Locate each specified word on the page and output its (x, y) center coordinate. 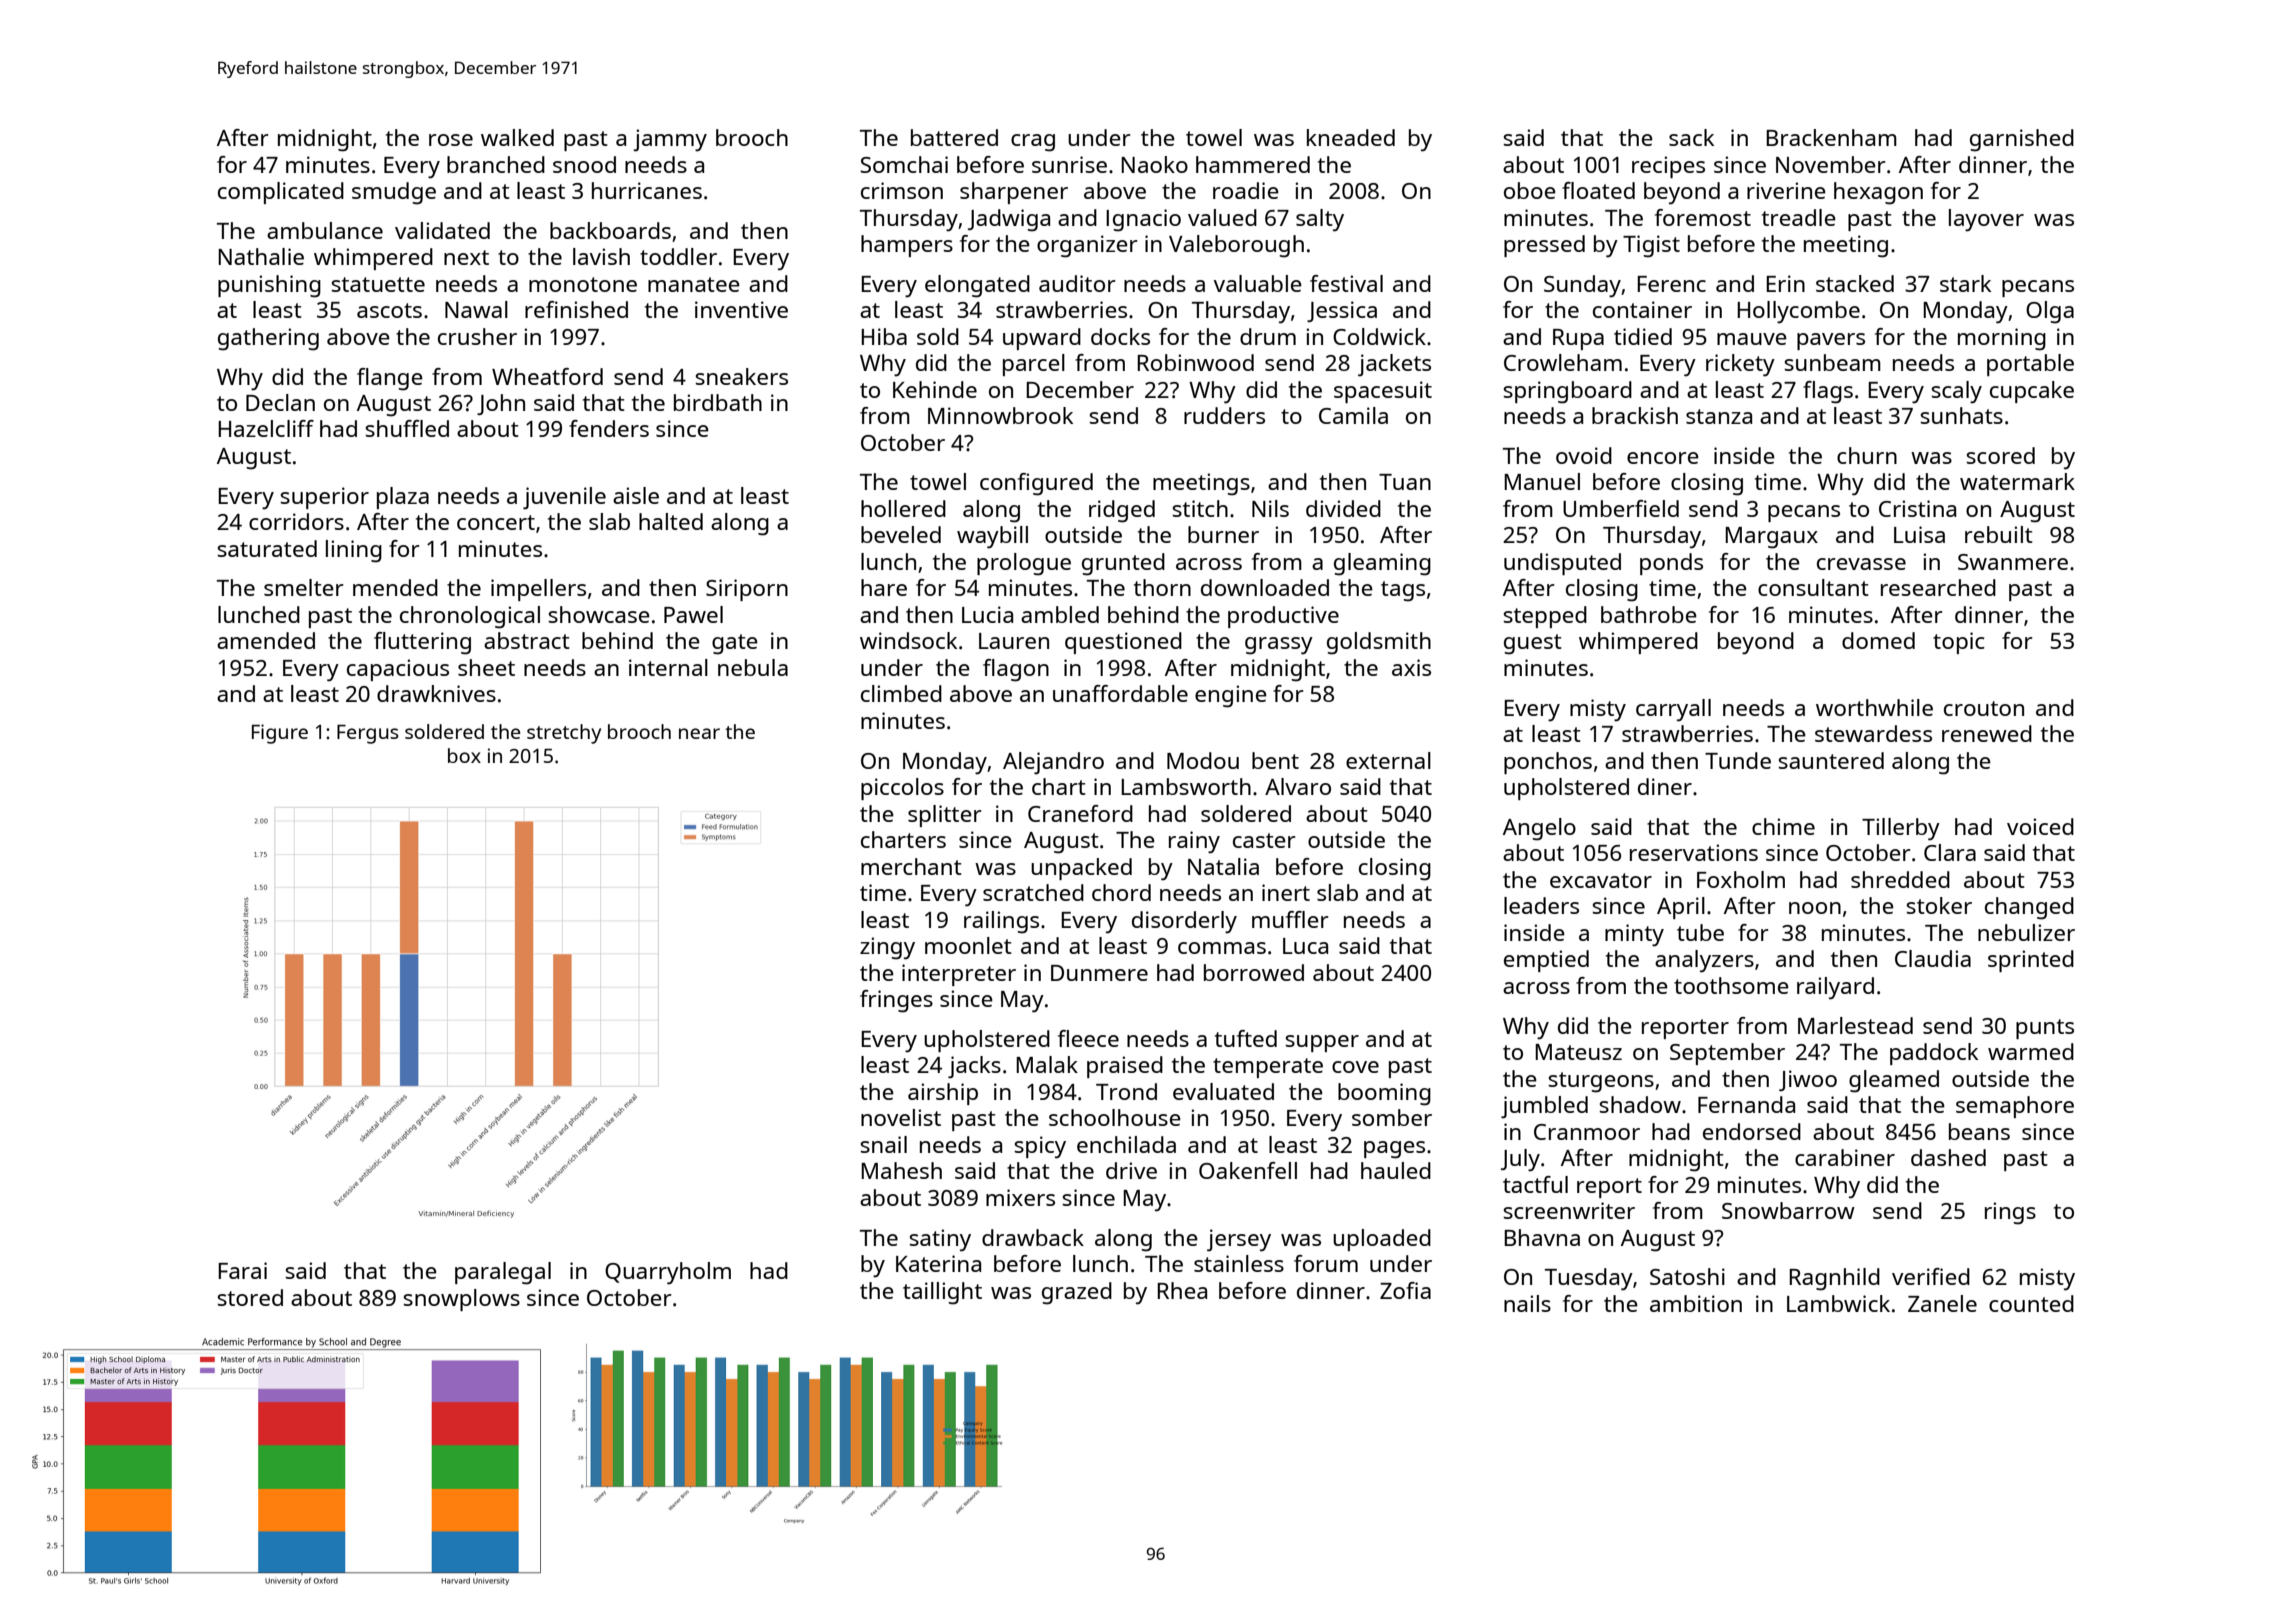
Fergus (368, 734)
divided (1343, 508)
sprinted (2031, 961)
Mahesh (901, 1170)
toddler (678, 256)
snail (883, 1144)
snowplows (461, 1300)
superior (324, 498)
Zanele (1942, 1303)
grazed (1077, 1293)
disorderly (1184, 922)
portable (2030, 365)
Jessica (1342, 311)
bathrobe (1649, 614)
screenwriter (1569, 1210)
